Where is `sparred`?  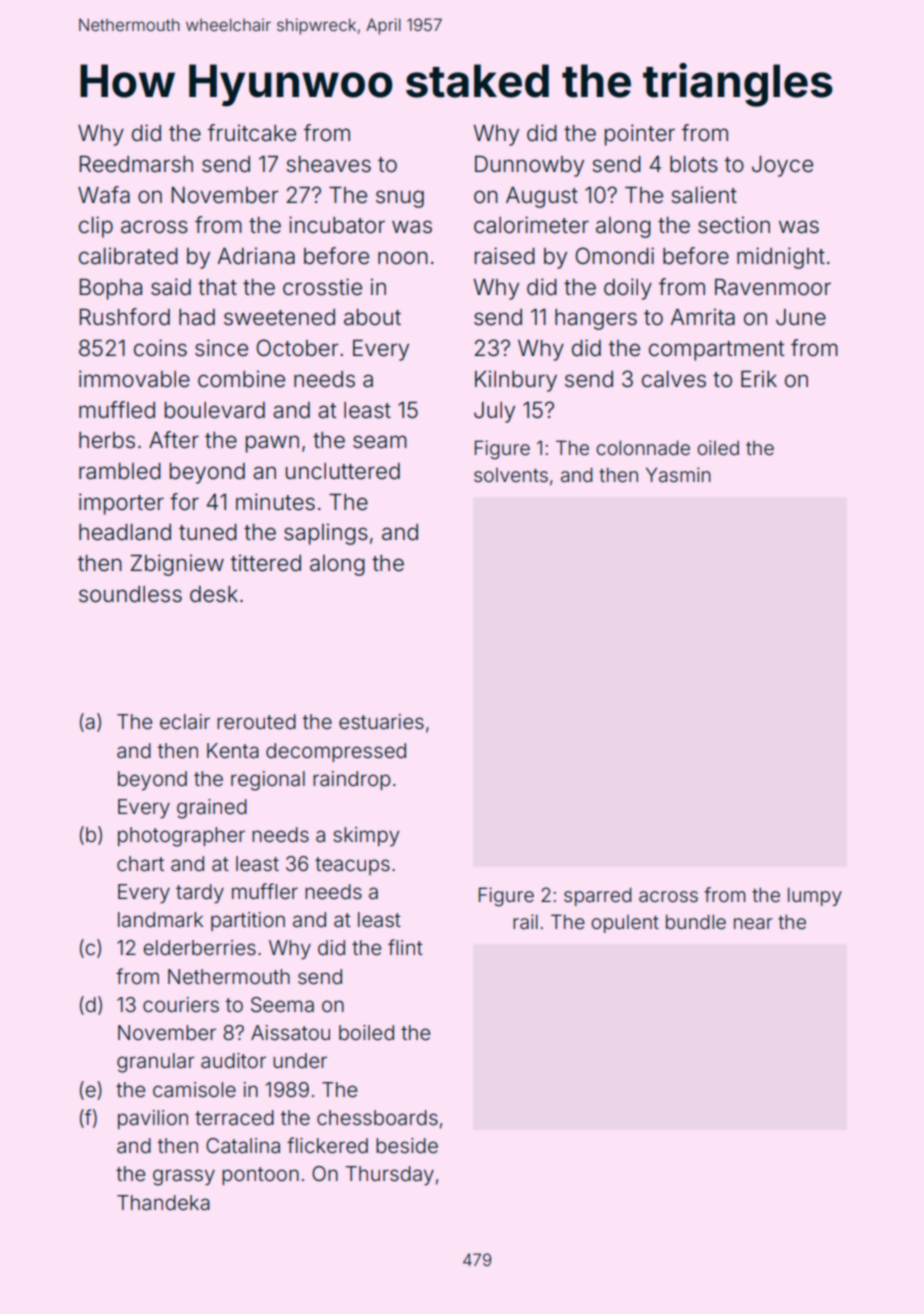 sparred is located at coordinates (598, 897).
